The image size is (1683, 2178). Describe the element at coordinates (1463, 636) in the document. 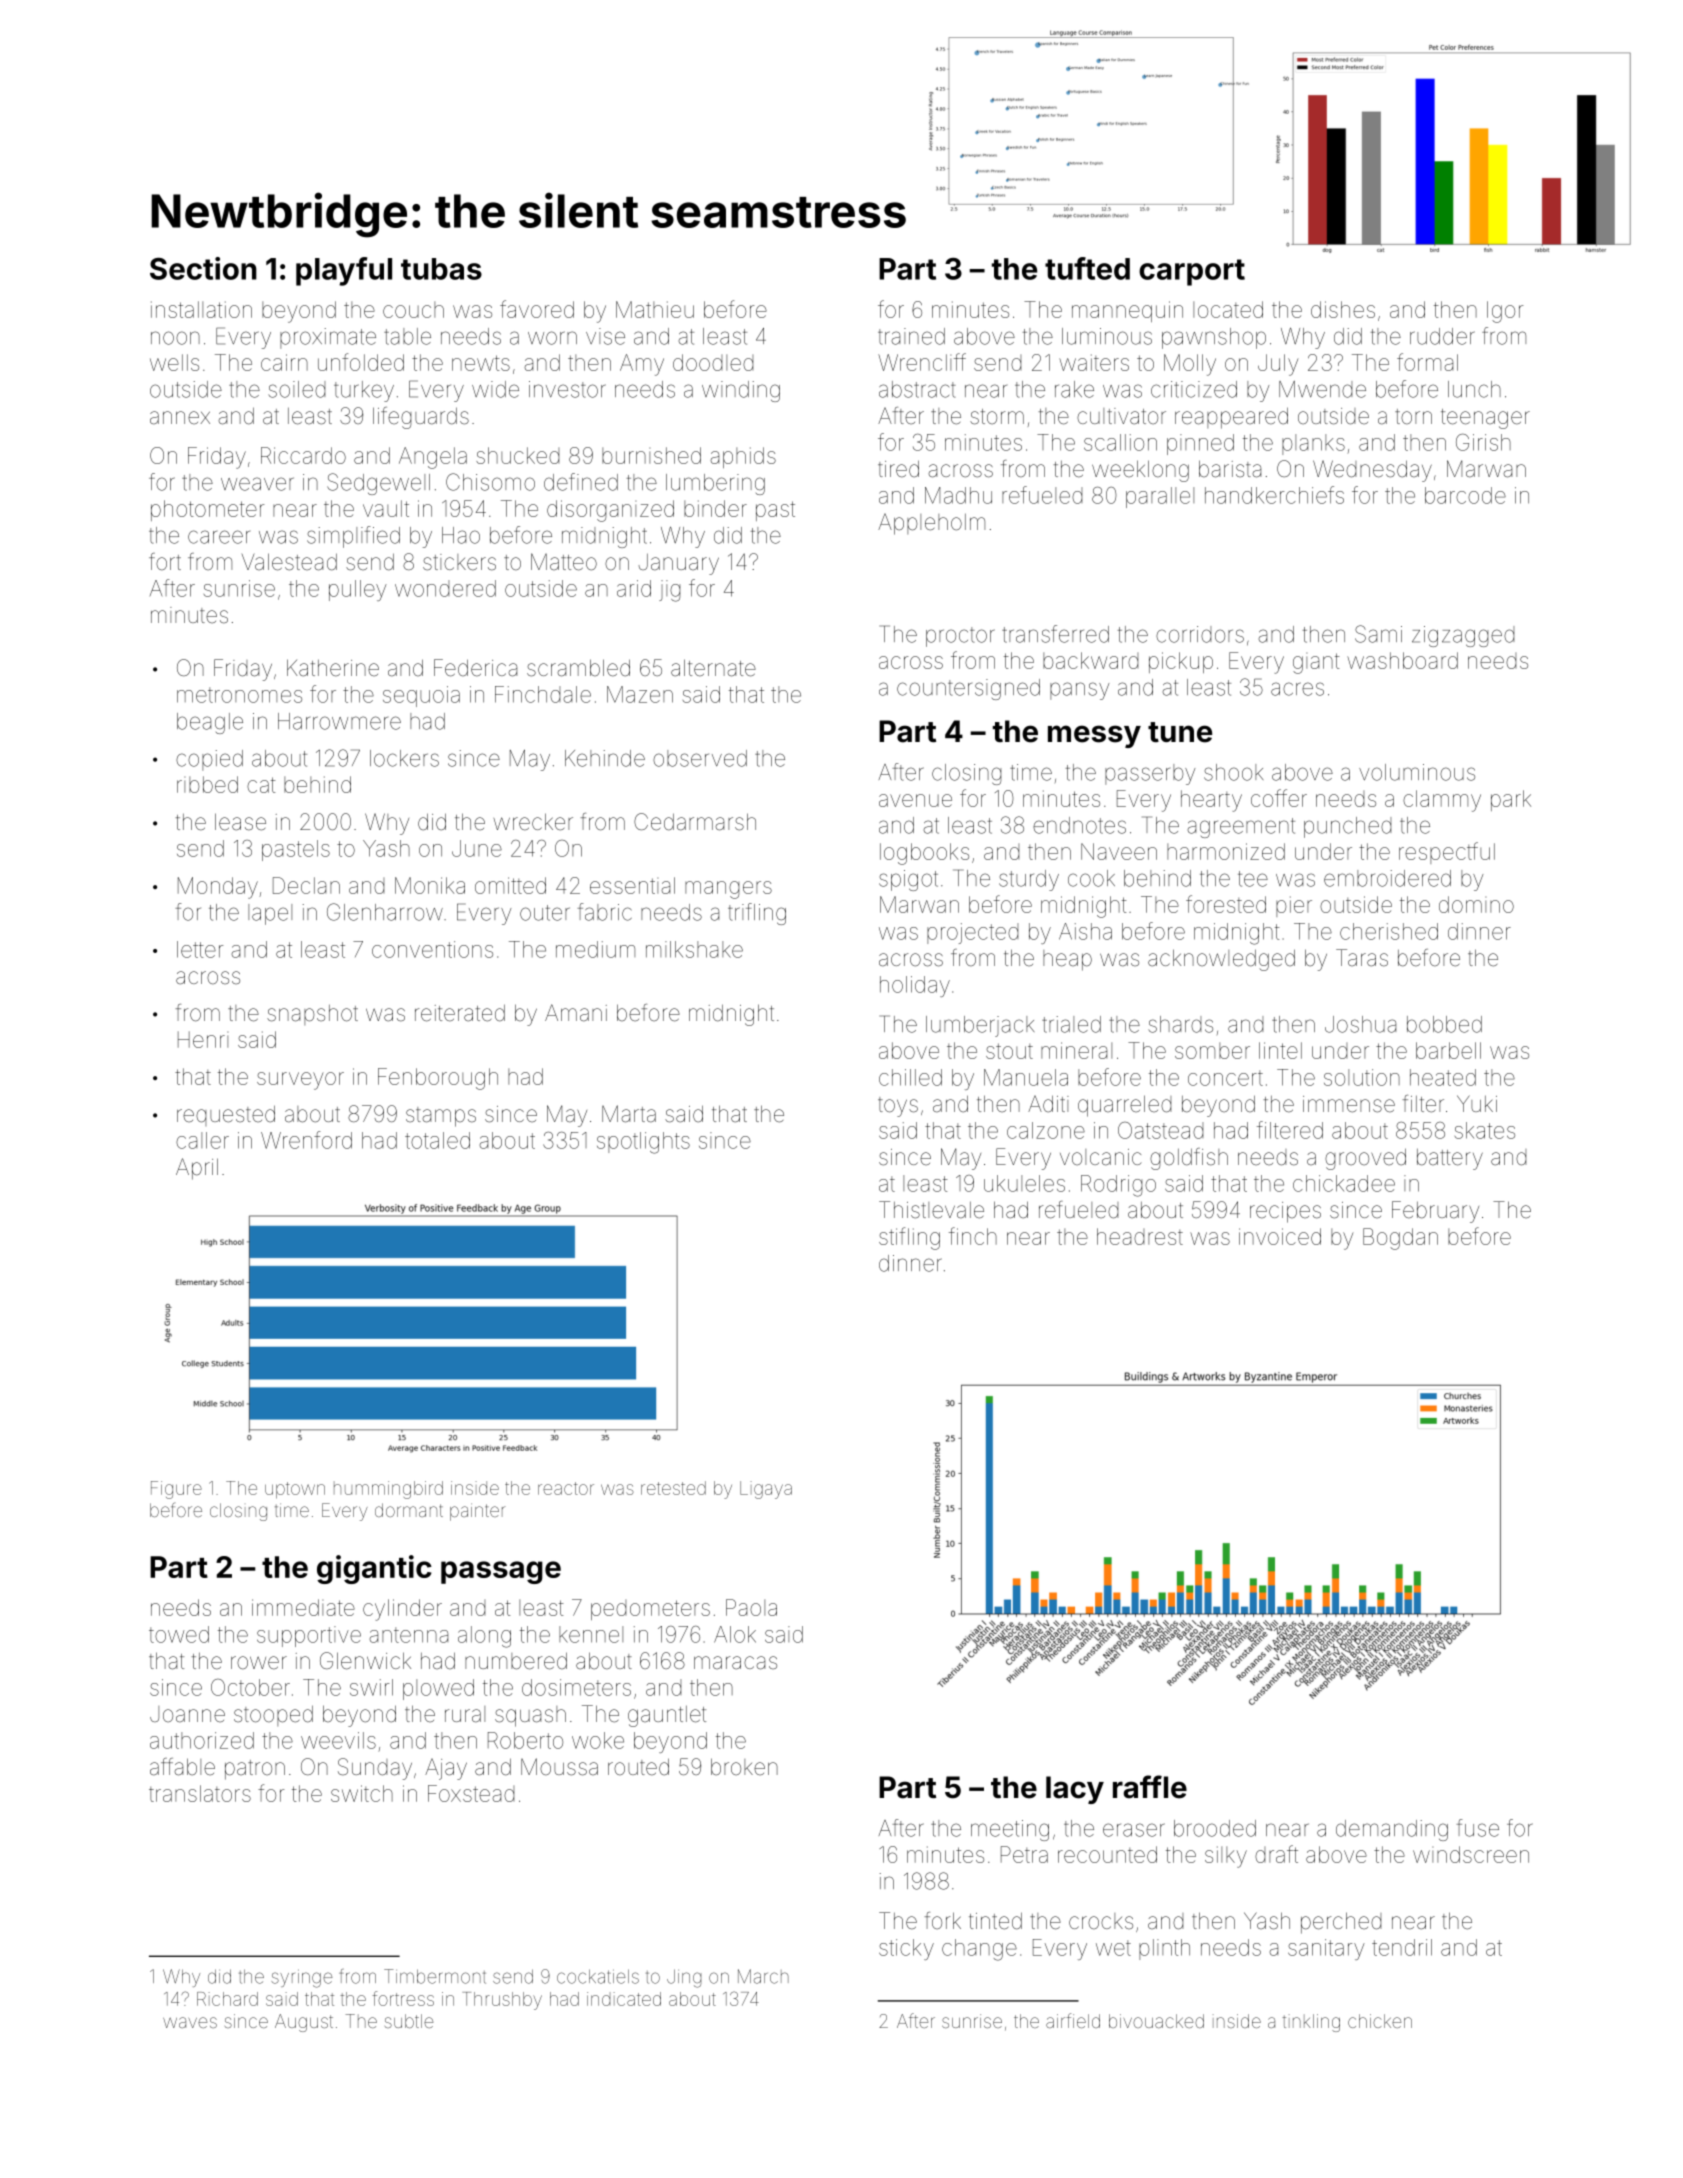

I see `zigzagged` at that location.
